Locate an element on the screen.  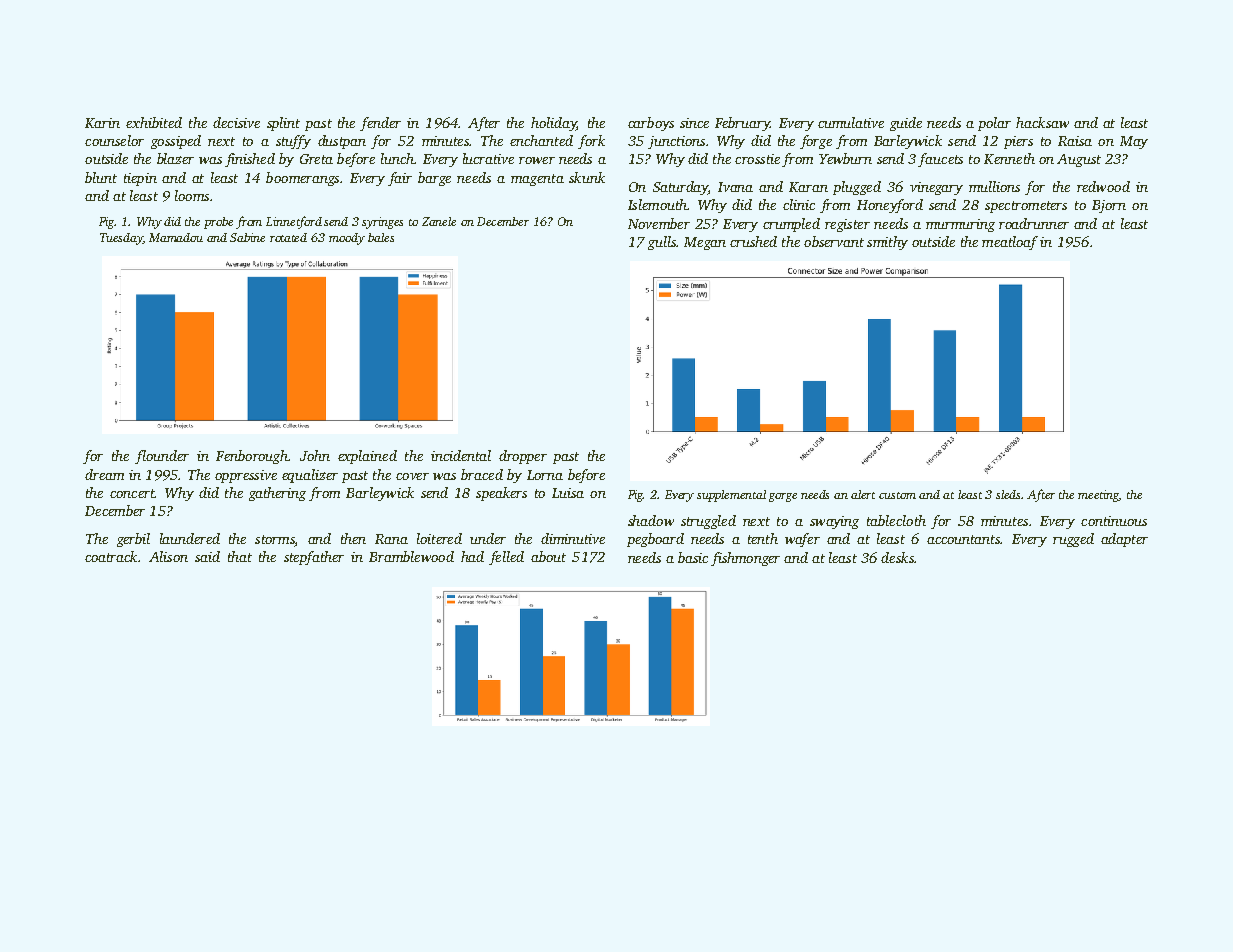
dream is located at coordinates (104, 474).
